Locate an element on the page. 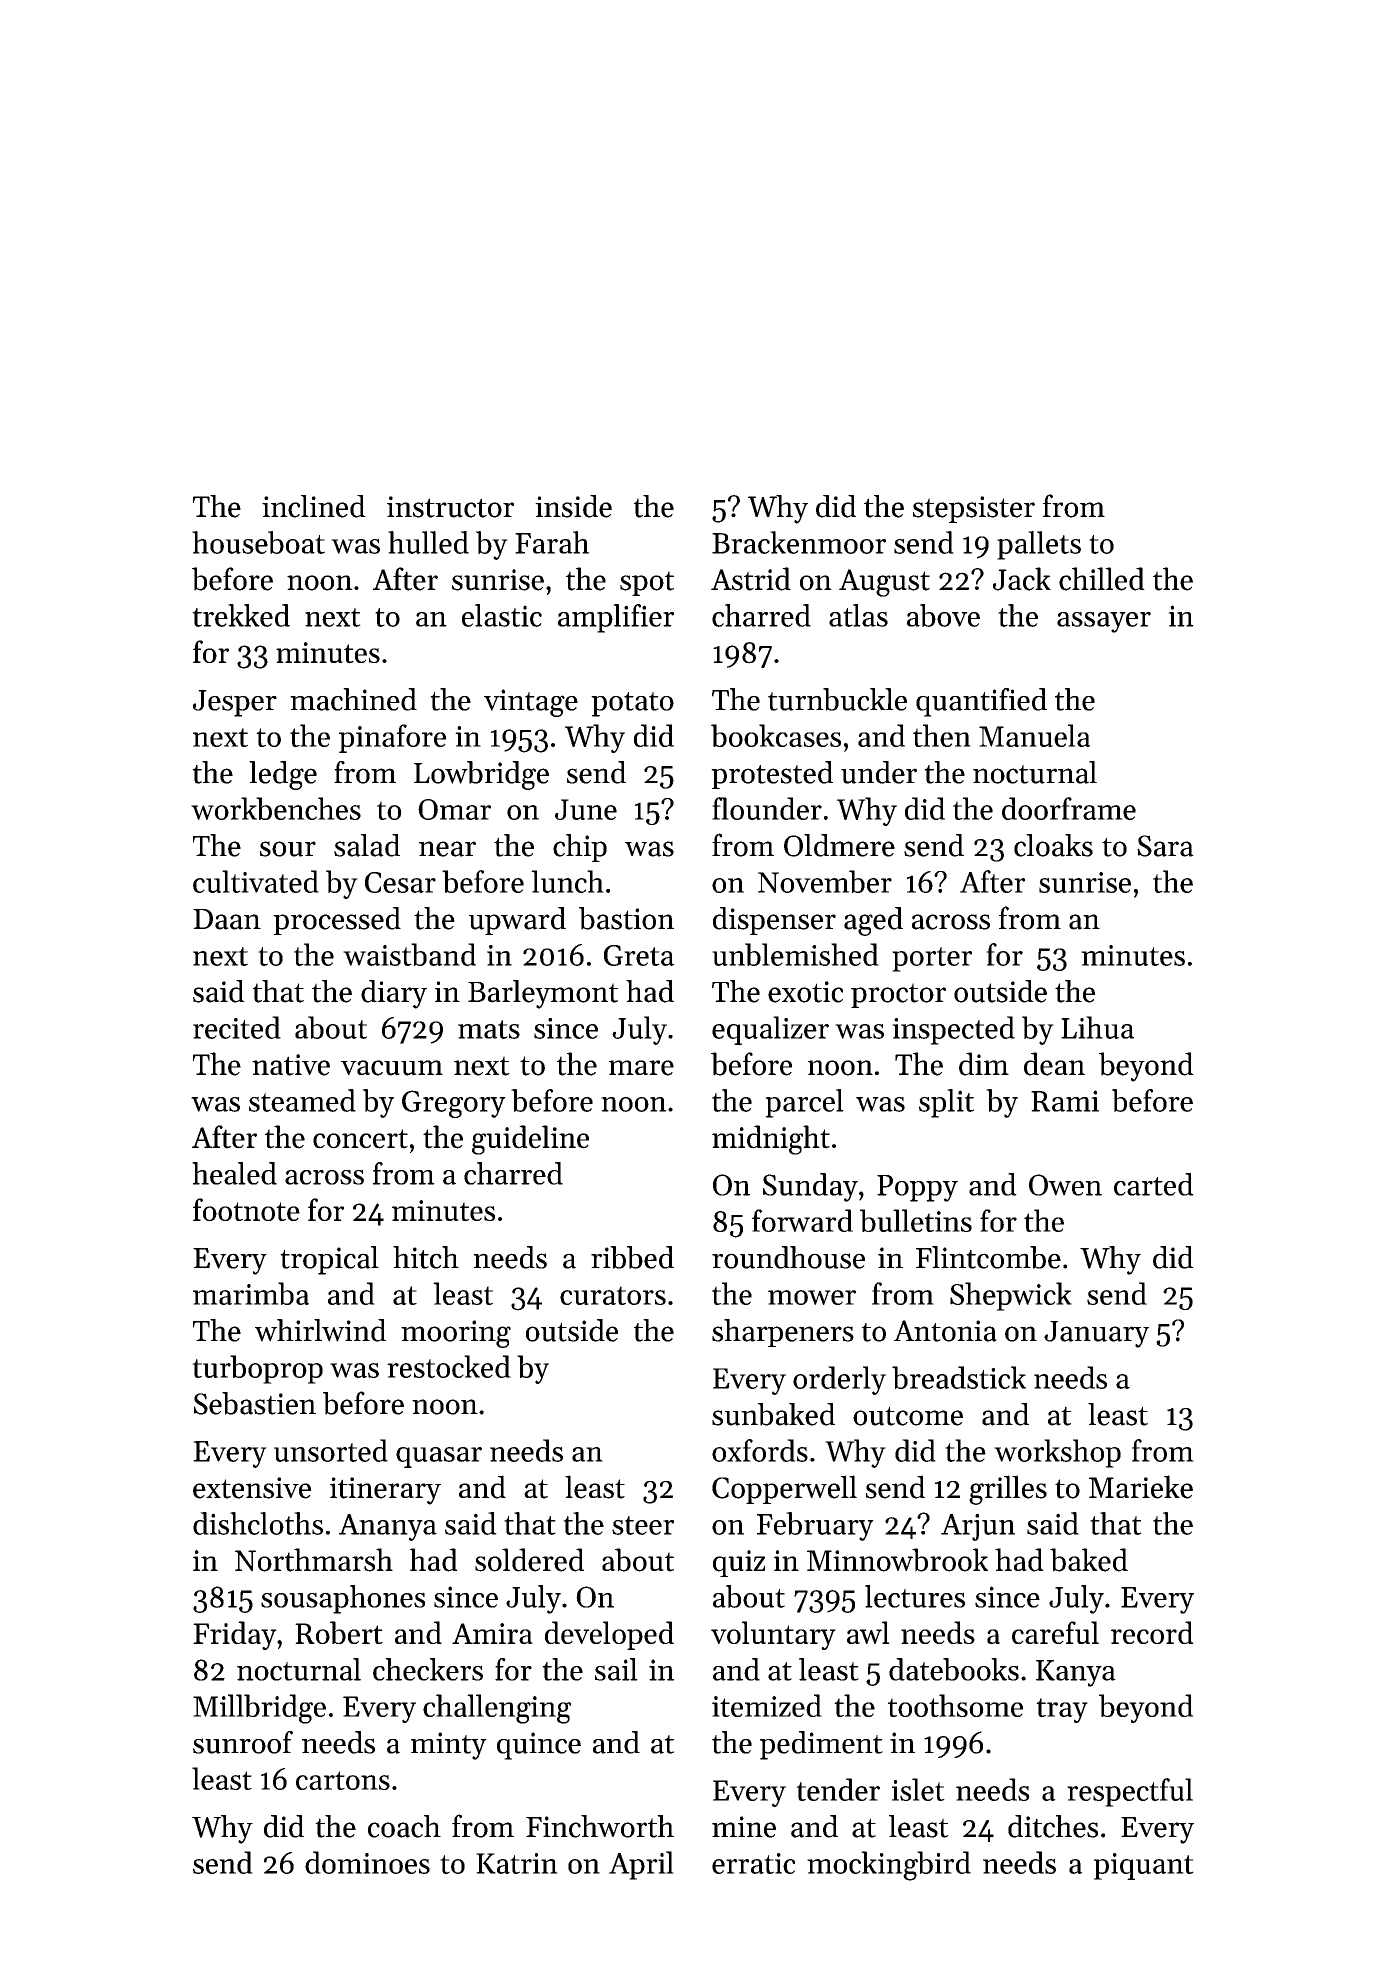 This image has width=1386, height=1969. quantified is located at coordinates (981, 702).
